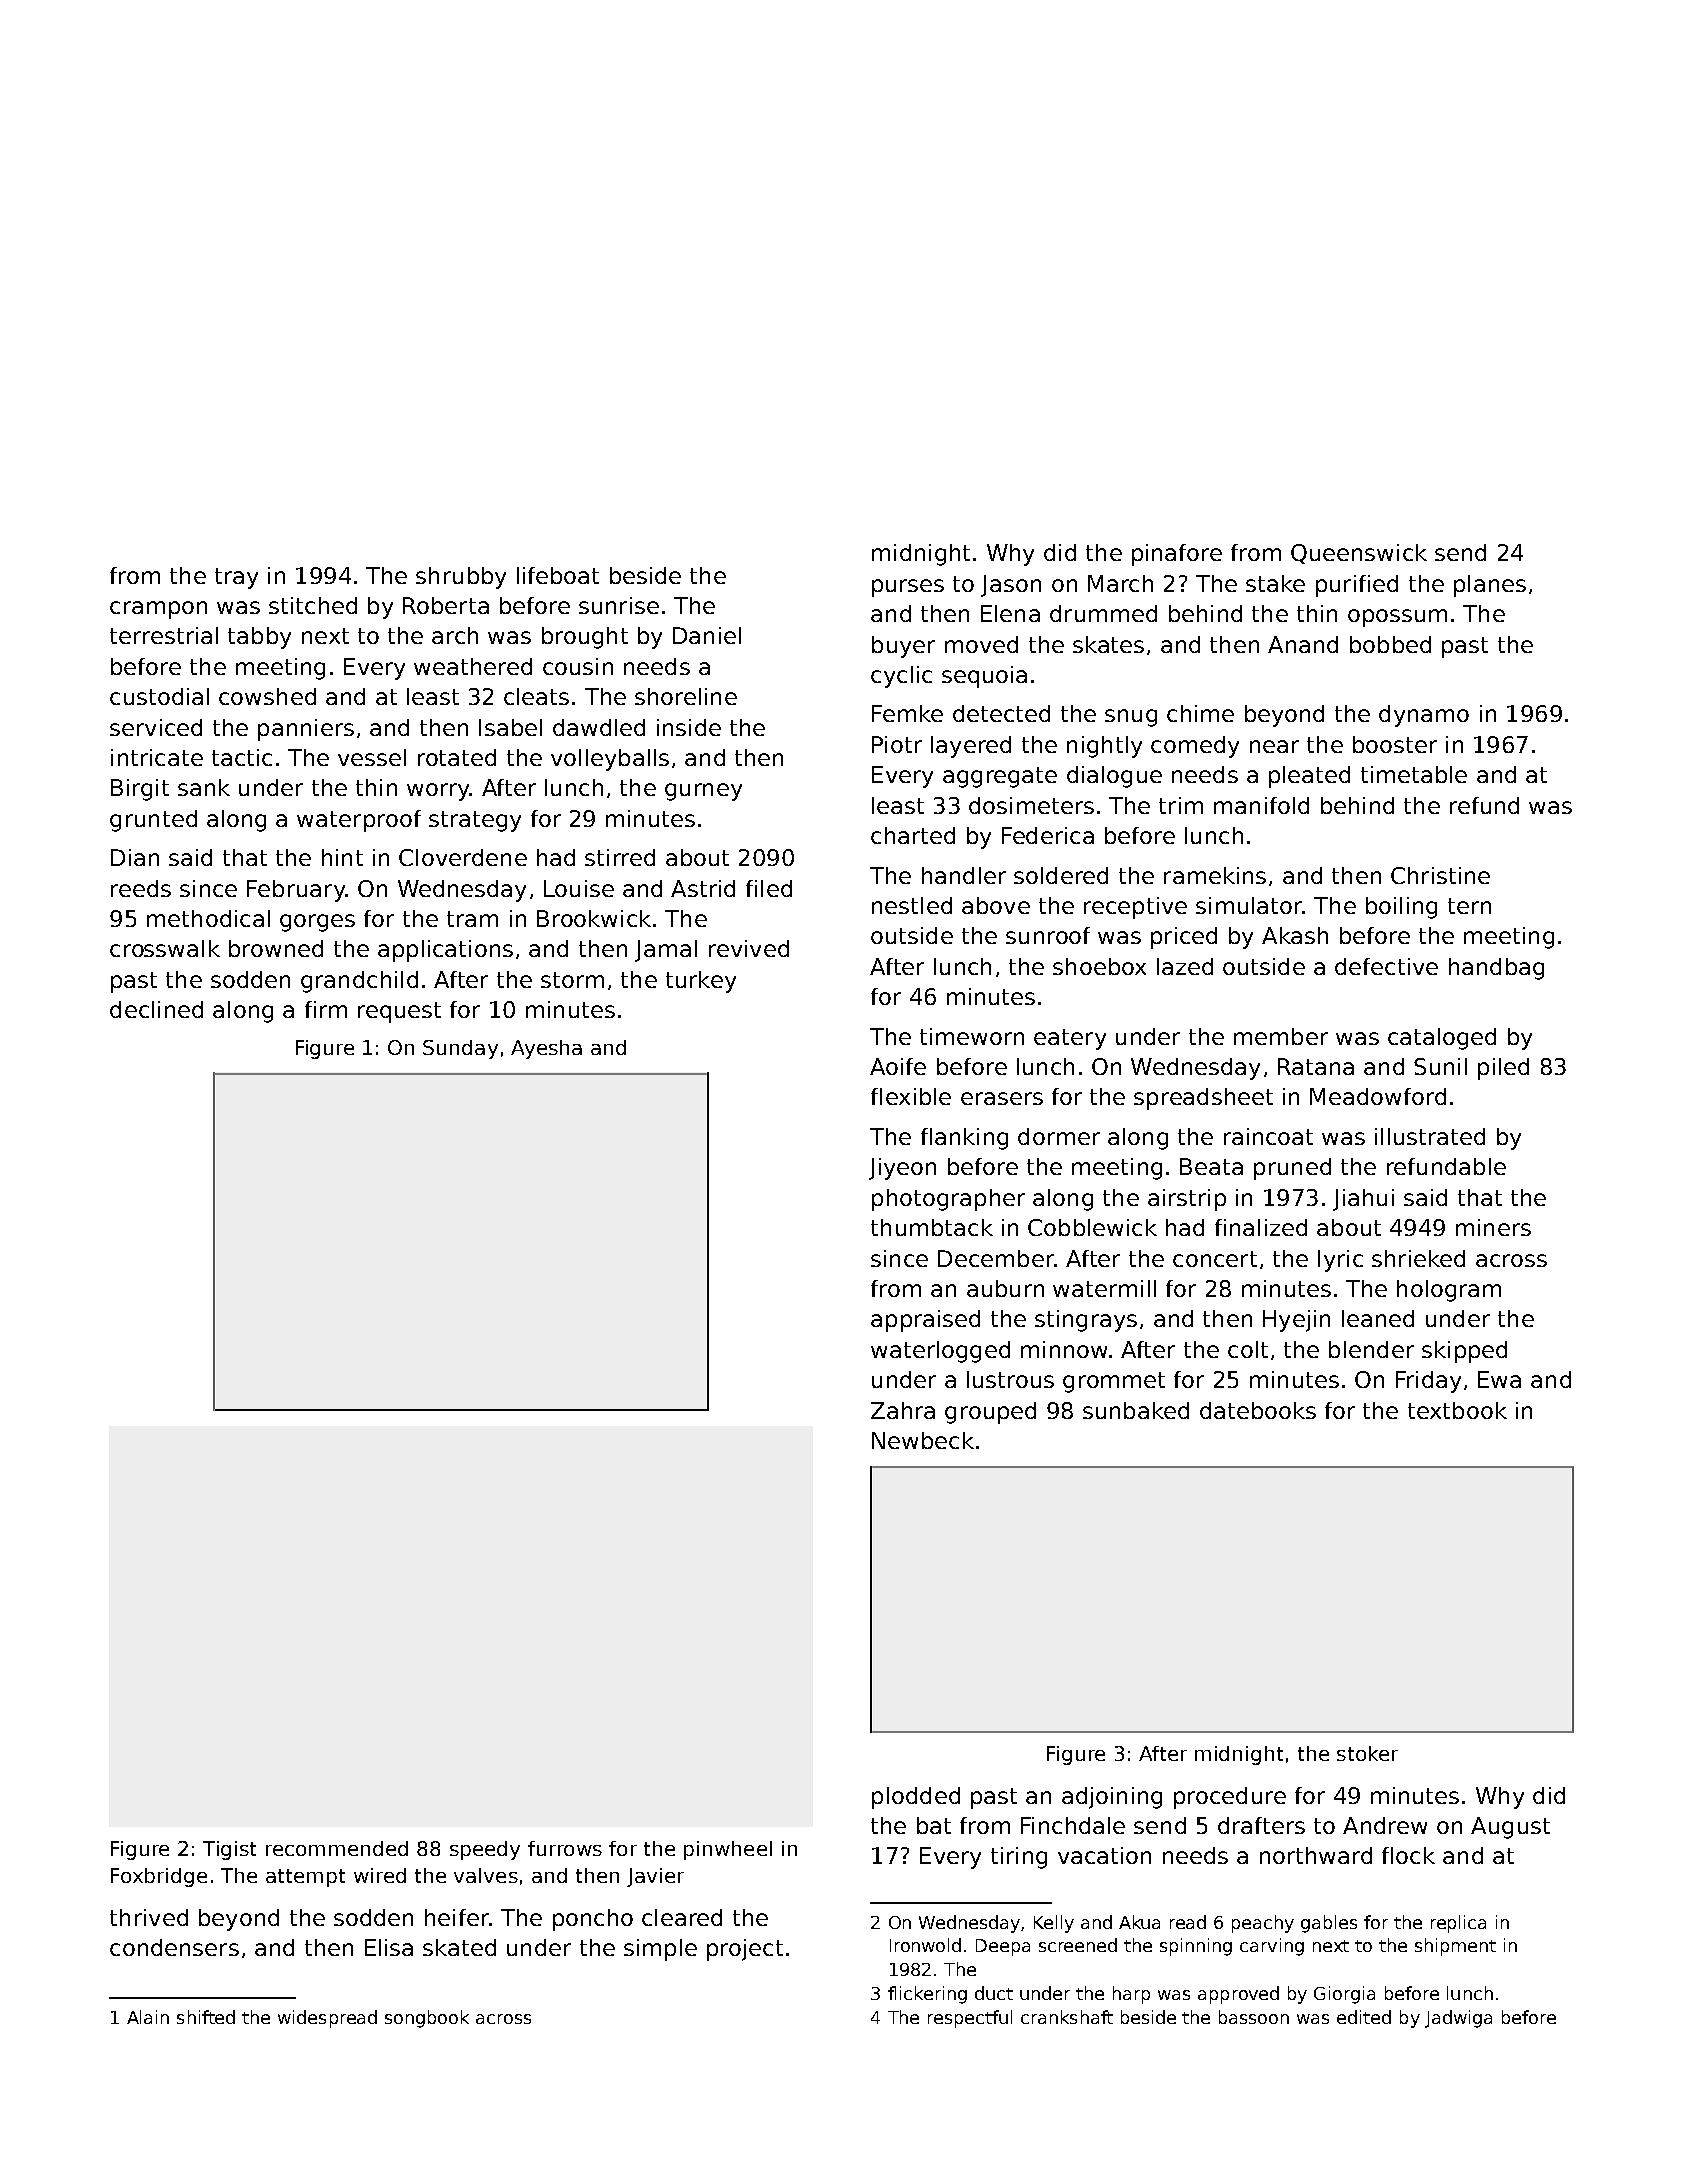  I want to click on Newbeck, so click(923, 1440).
